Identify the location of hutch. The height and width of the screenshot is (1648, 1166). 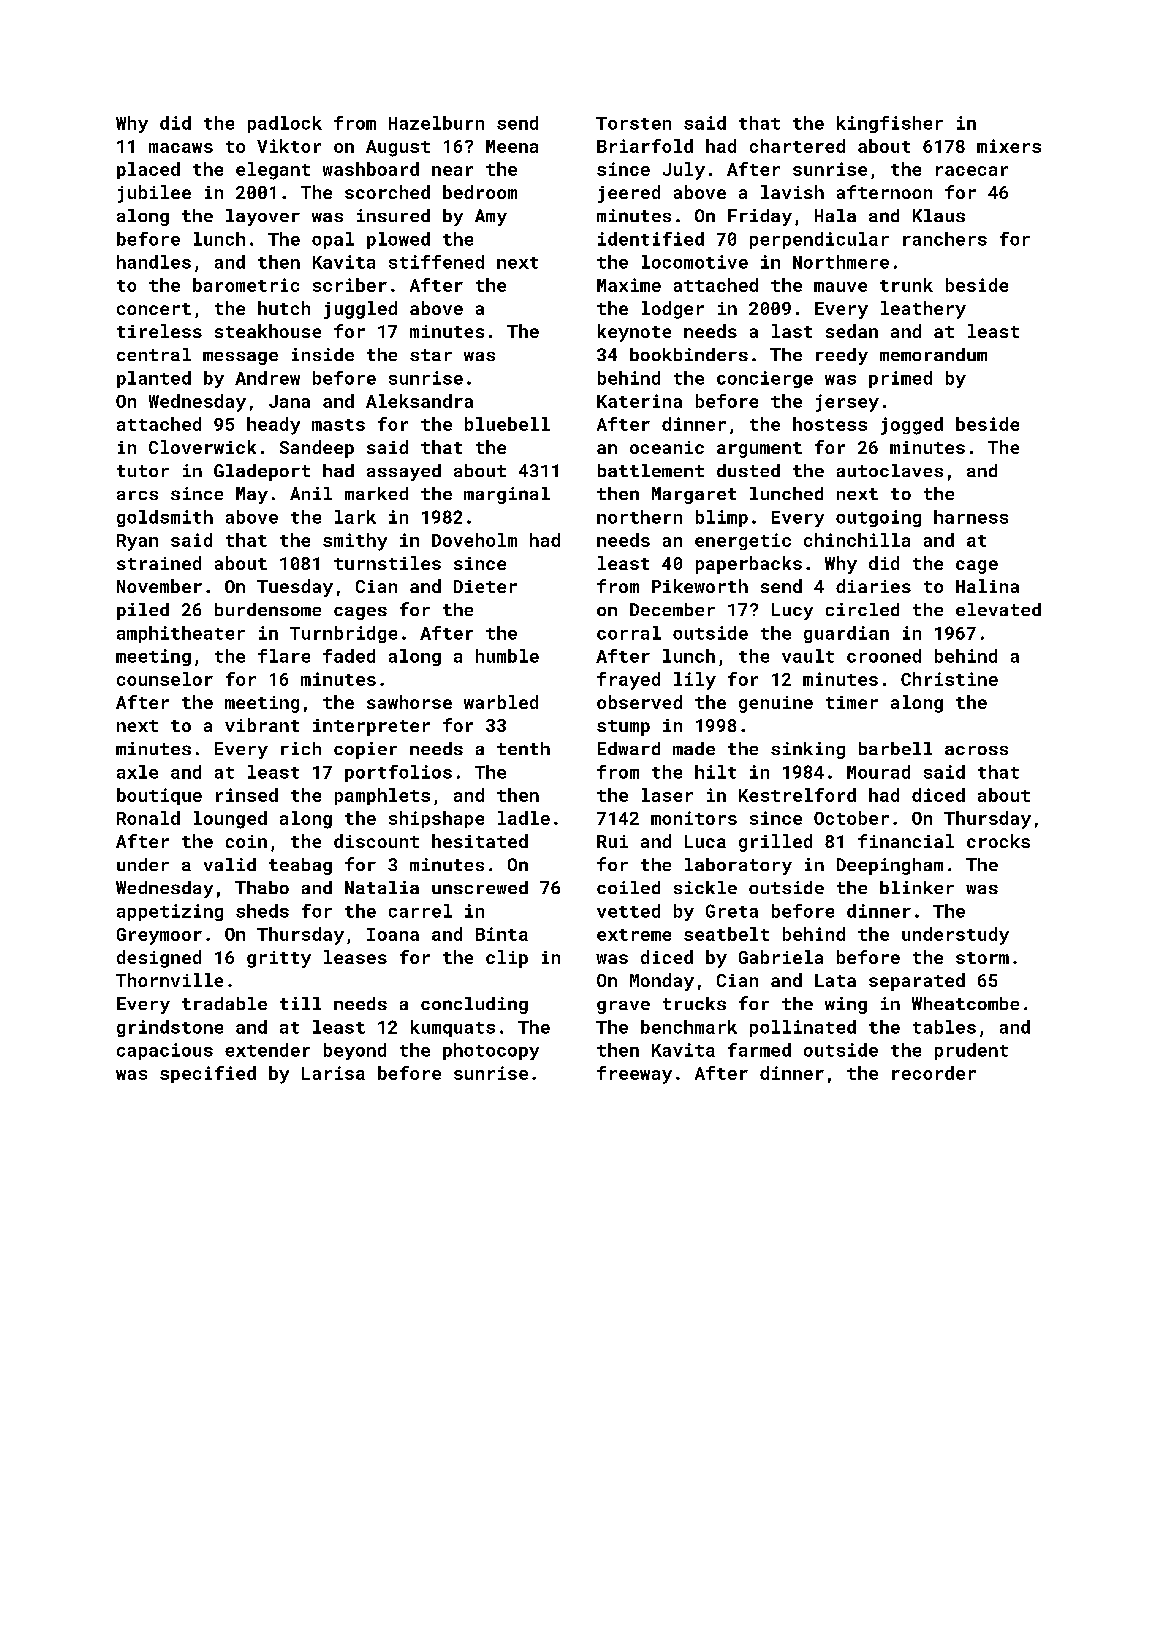
(284, 308).
